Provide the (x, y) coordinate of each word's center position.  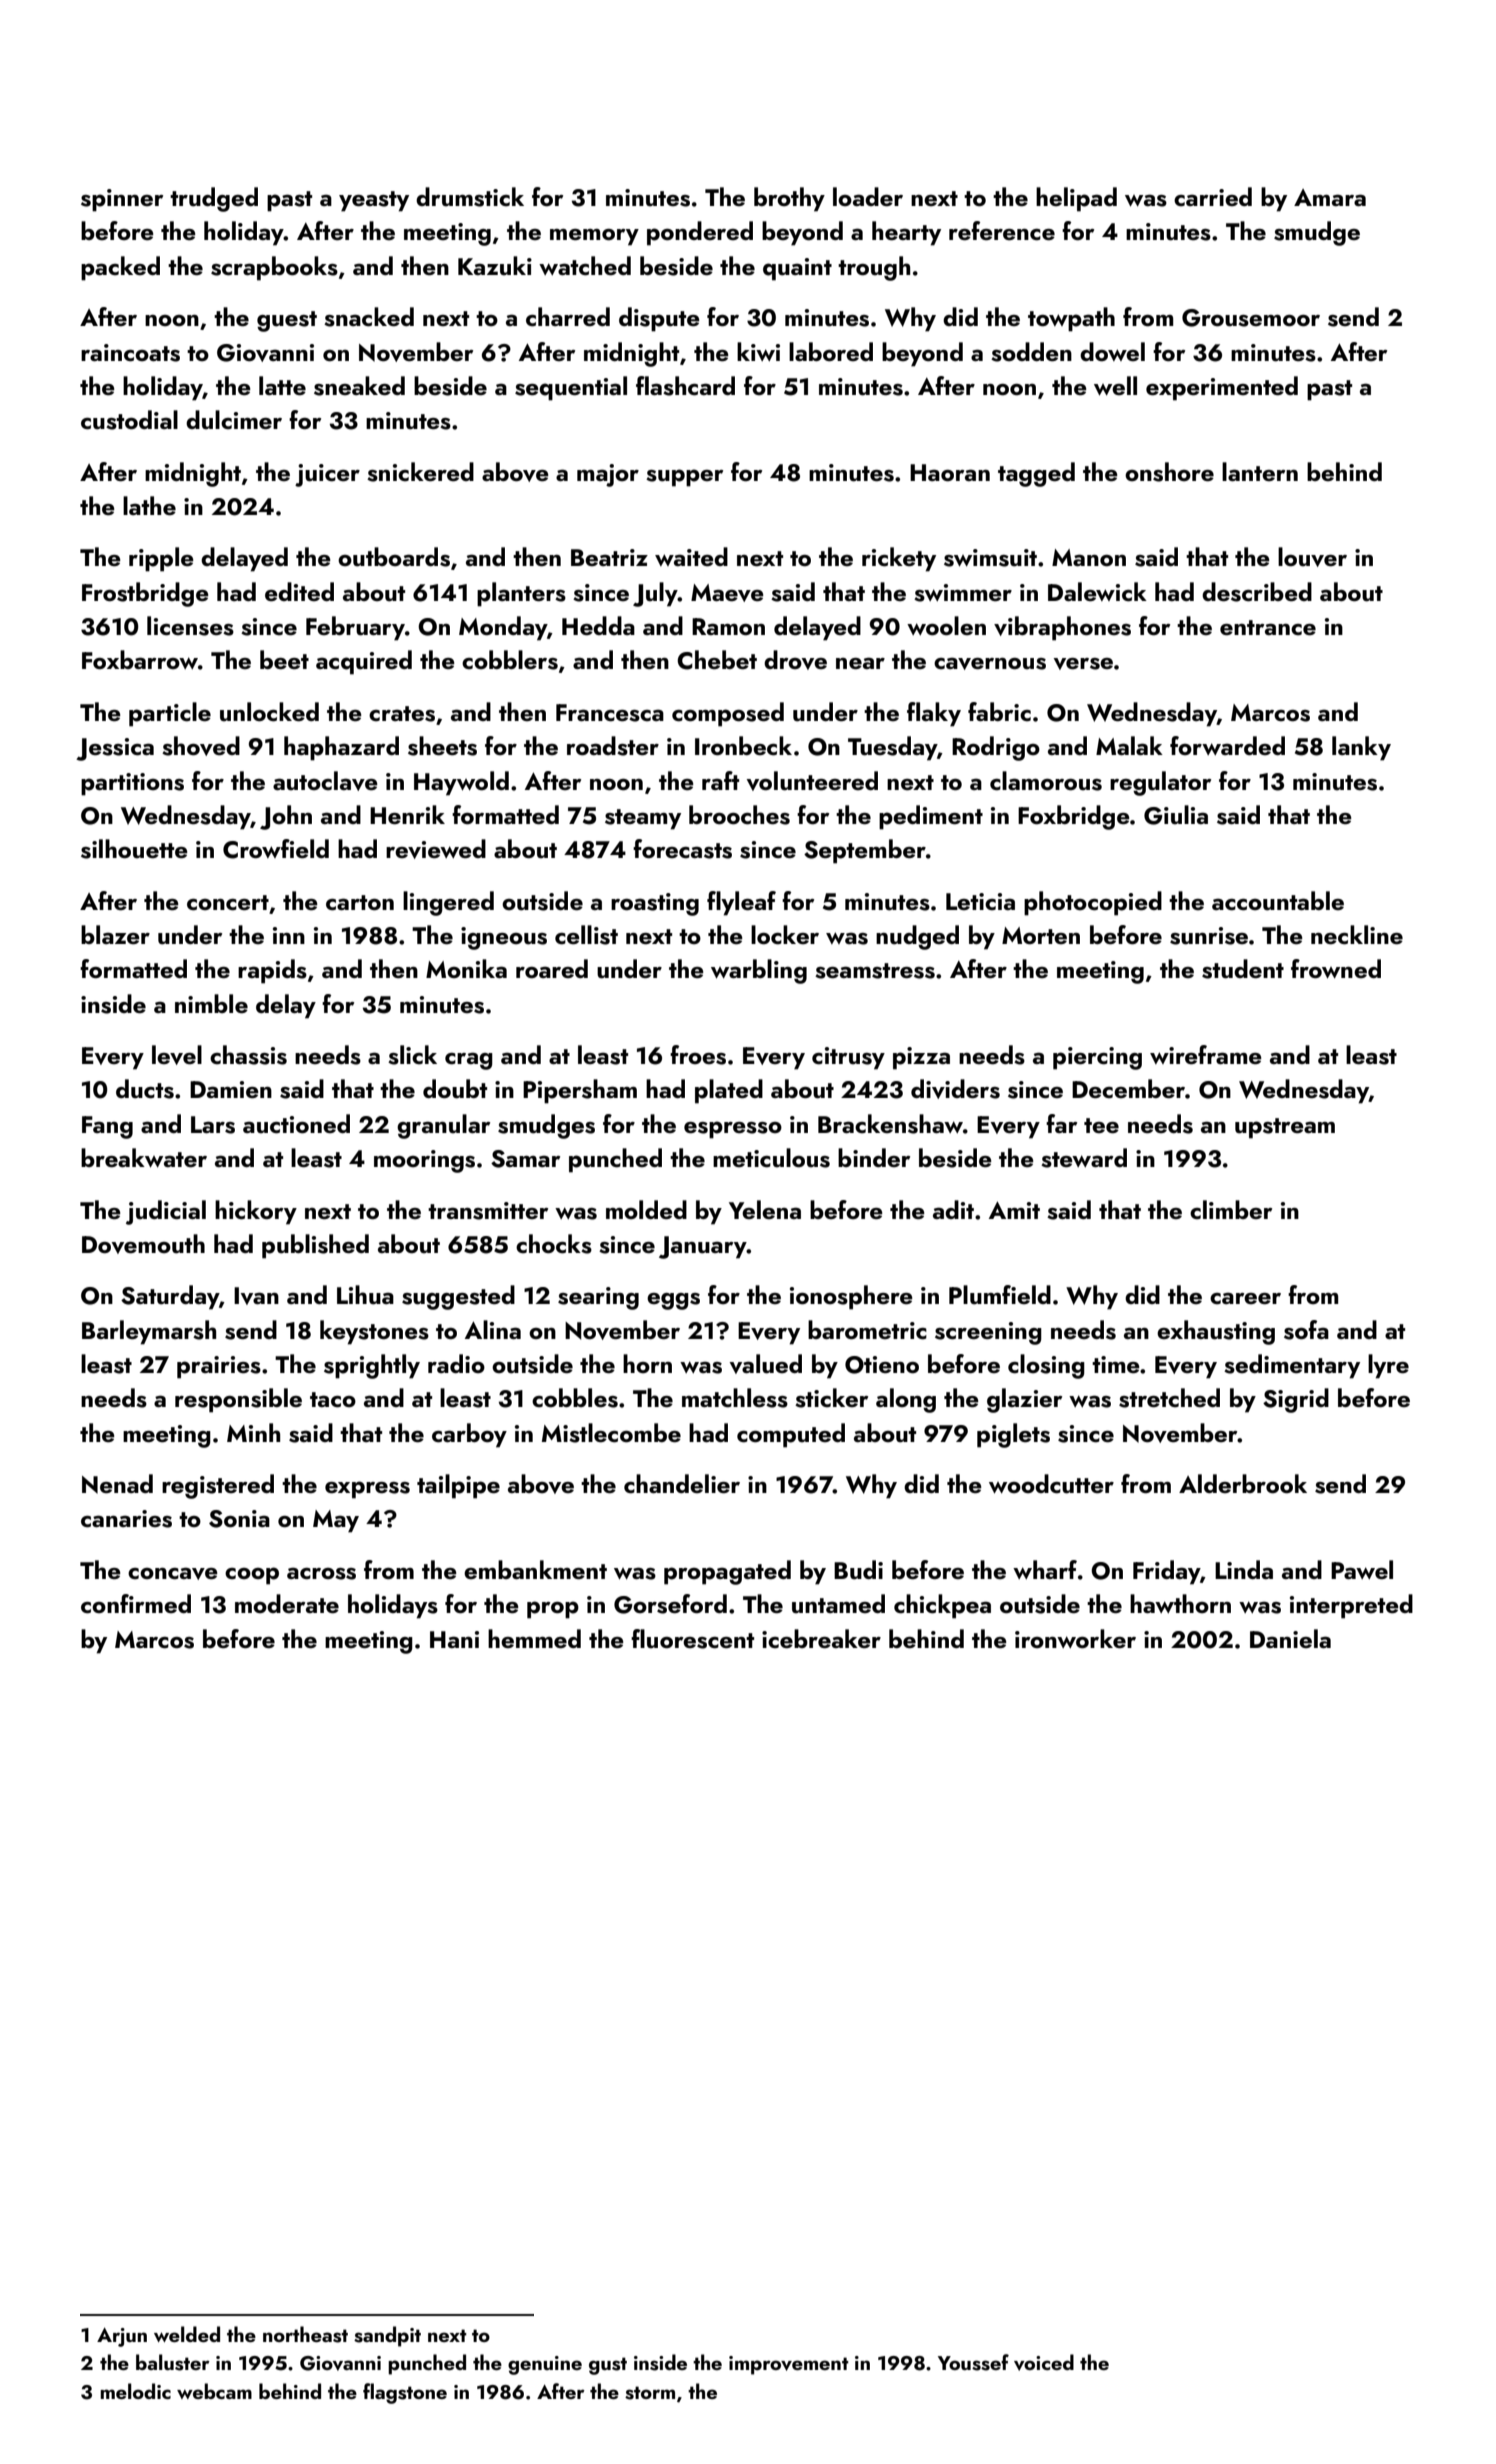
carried (1213, 196)
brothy (789, 199)
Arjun (122, 2337)
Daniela (1290, 1638)
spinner (122, 200)
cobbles (575, 1398)
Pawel (1362, 1569)
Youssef (973, 2362)
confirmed (136, 1604)
